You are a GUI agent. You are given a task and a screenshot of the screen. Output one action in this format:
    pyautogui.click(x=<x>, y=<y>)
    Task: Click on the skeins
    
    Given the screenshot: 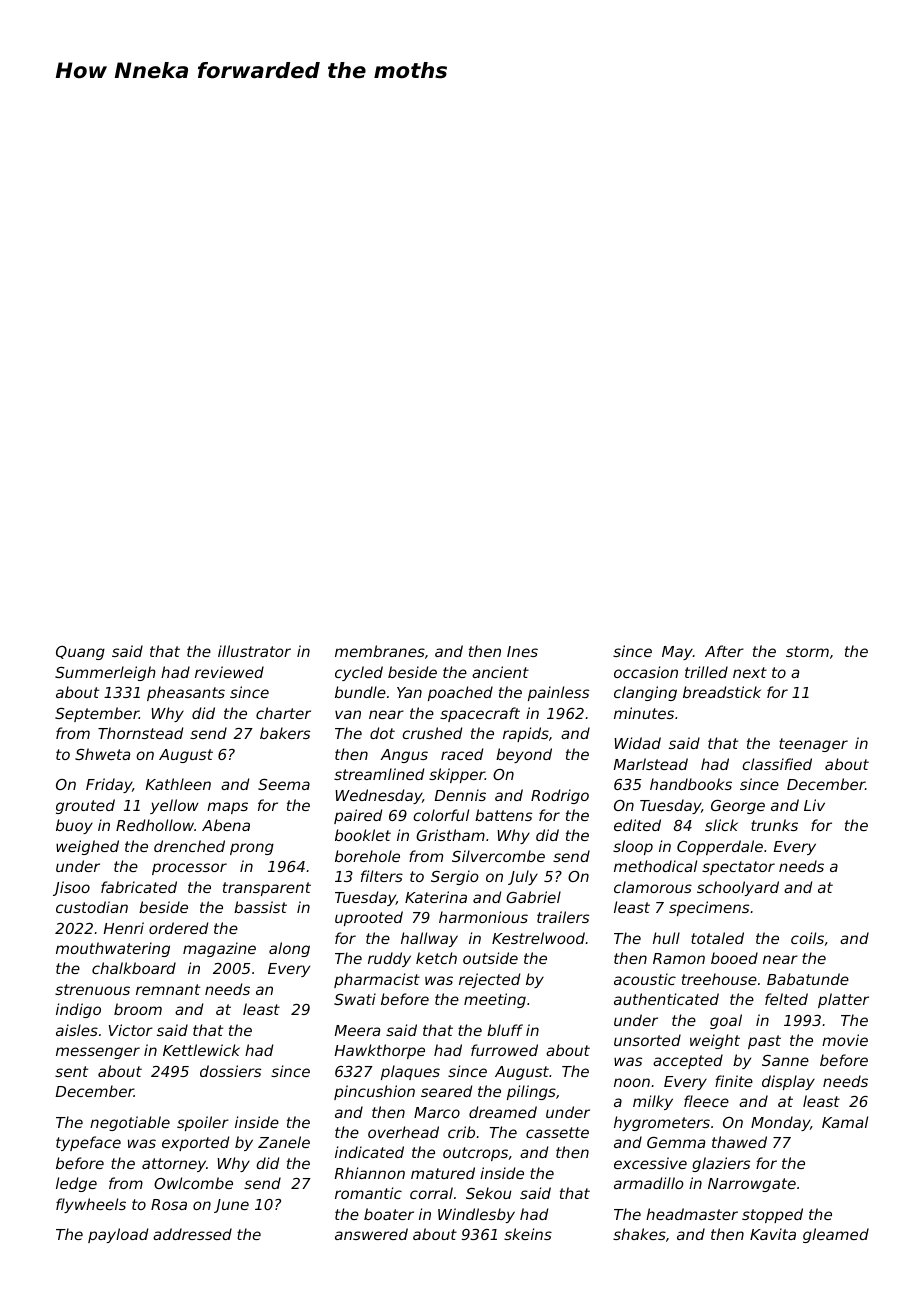 What is the action you would take?
    pyautogui.click(x=528, y=1234)
